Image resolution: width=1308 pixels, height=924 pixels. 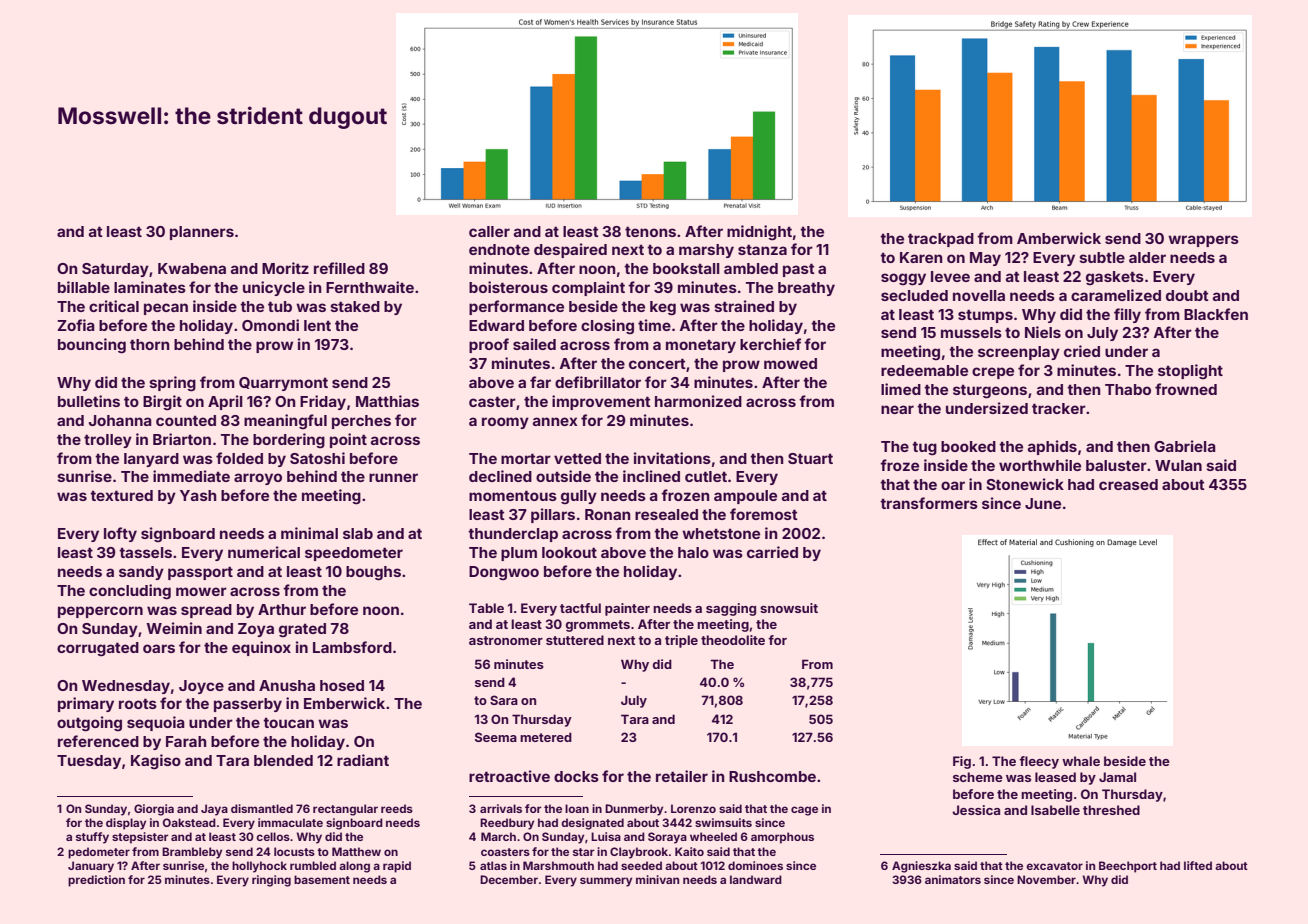 What do you see at coordinates (772, 776) in the screenshot?
I see `Rushcombe` at bounding box center [772, 776].
